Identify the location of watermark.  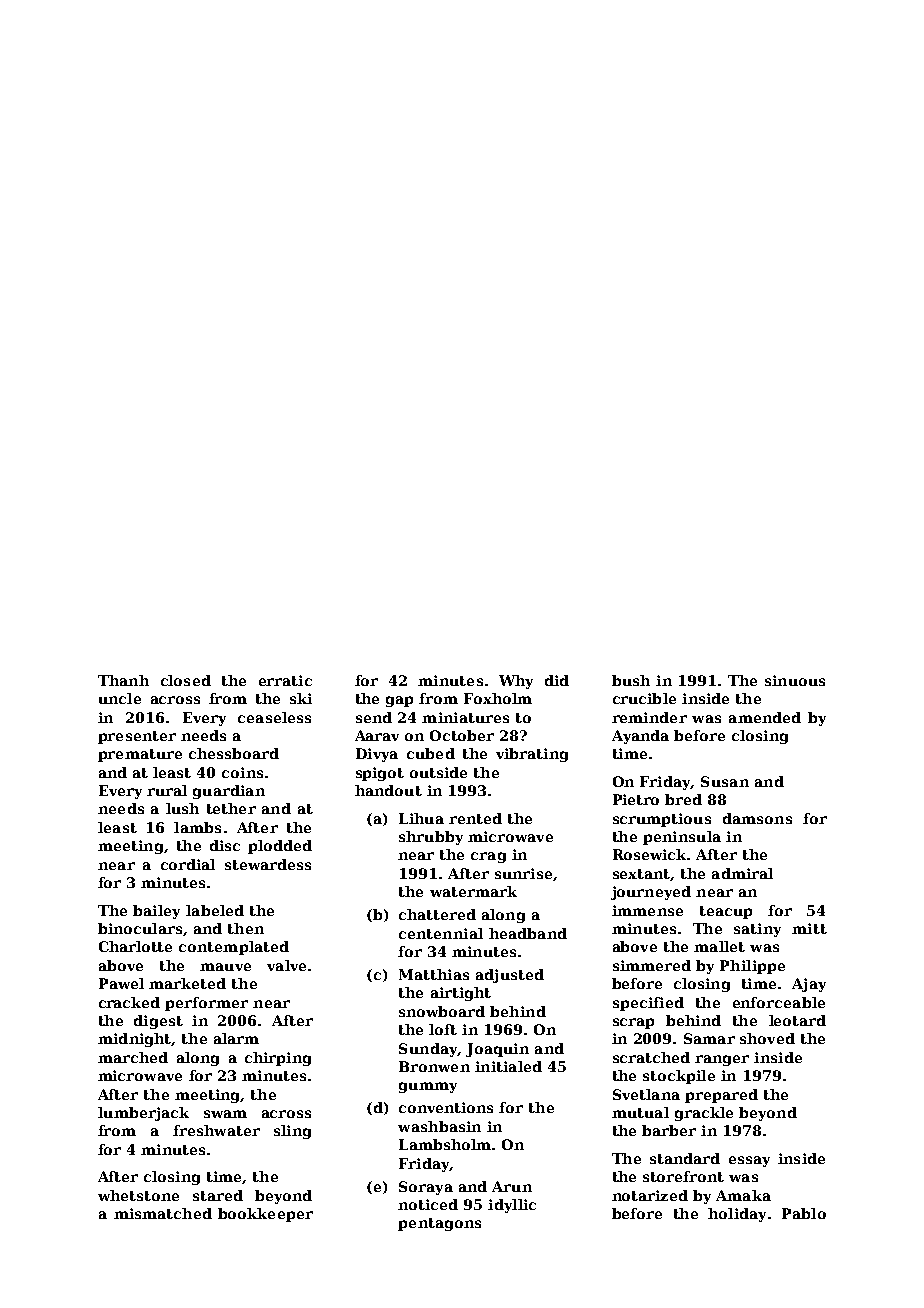
(473, 891).
